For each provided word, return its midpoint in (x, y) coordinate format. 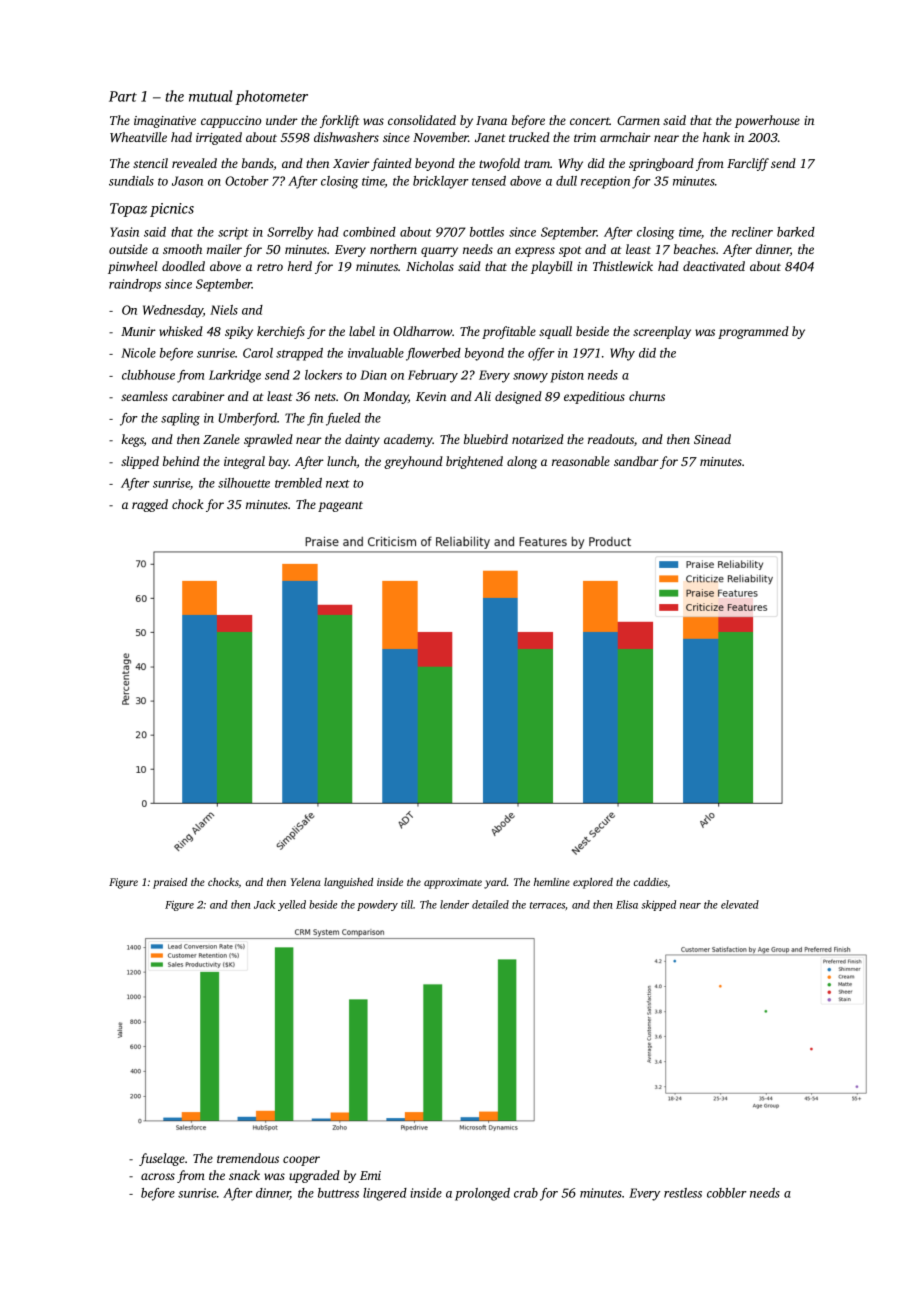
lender (454, 904)
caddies (650, 882)
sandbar (636, 461)
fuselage (162, 1159)
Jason (187, 181)
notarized (538, 439)
